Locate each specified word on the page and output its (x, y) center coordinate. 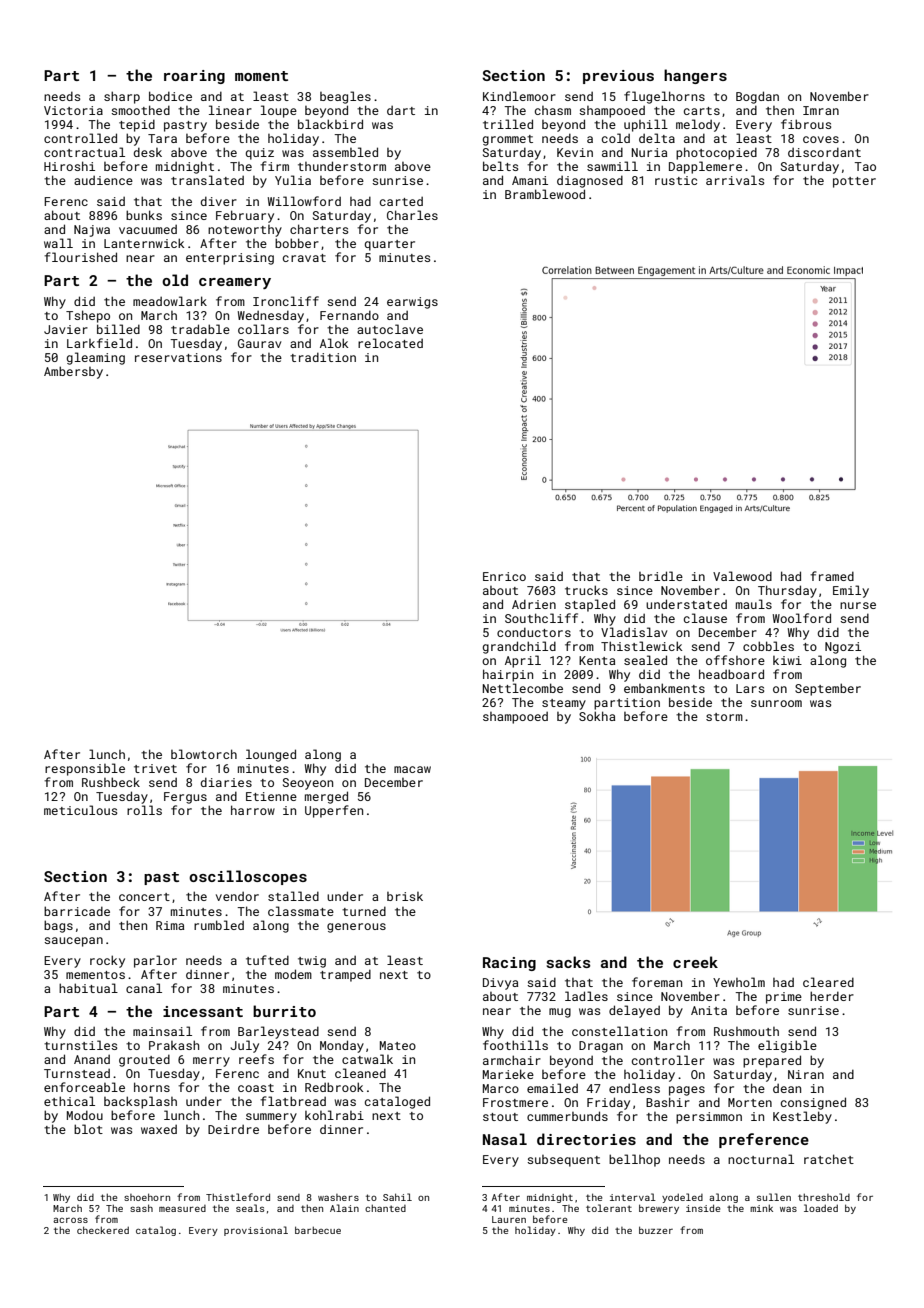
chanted (385, 1208)
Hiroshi (69, 166)
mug (560, 1013)
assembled (345, 152)
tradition (323, 357)
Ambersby (73, 372)
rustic (676, 180)
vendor (237, 896)
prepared (772, 1061)
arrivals (735, 180)
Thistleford (238, 1197)
